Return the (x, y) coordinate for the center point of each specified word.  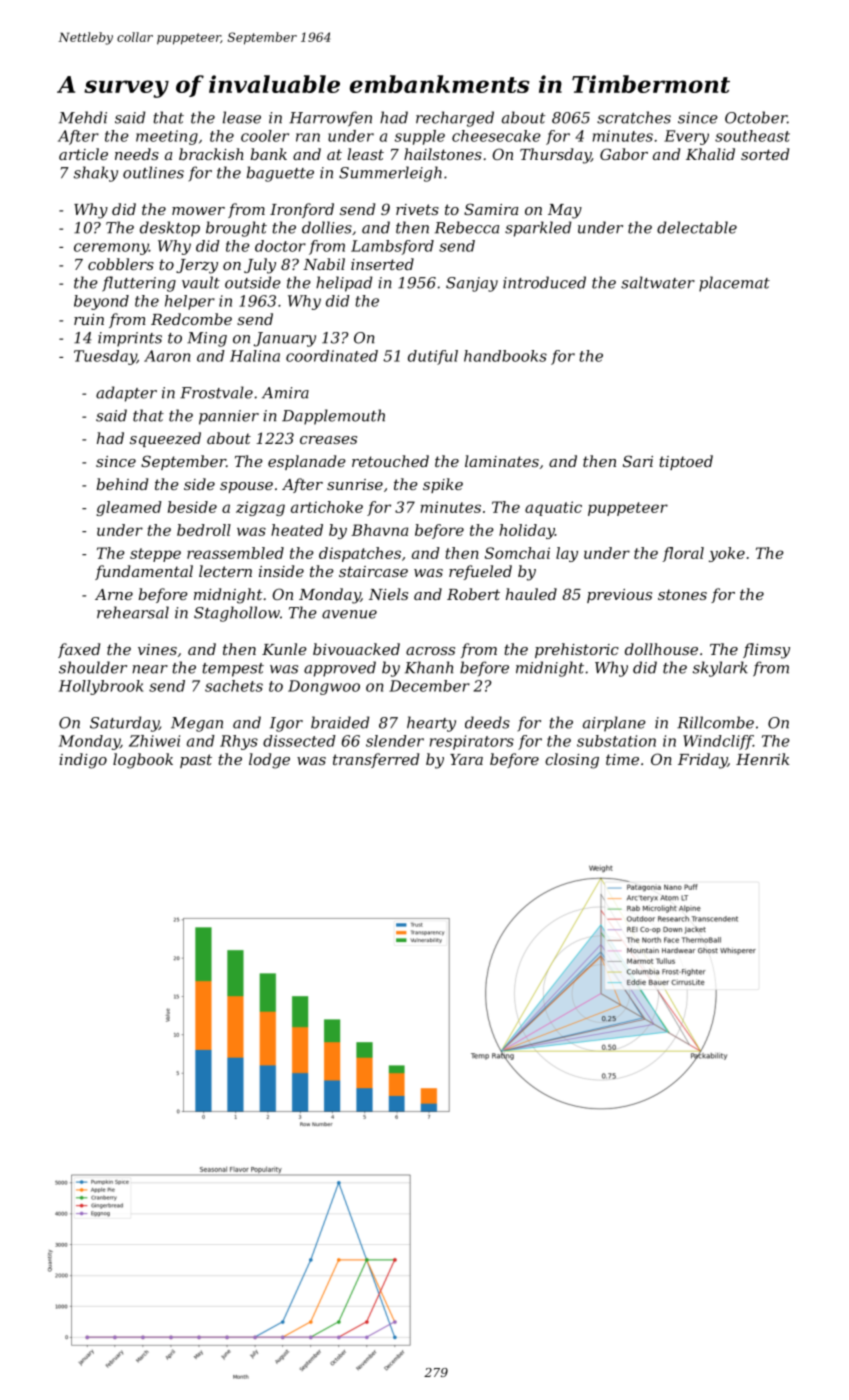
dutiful (433, 357)
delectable (697, 227)
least (365, 154)
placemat (734, 284)
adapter (126, 394)
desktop (170, 229)
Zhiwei (154, 741)
